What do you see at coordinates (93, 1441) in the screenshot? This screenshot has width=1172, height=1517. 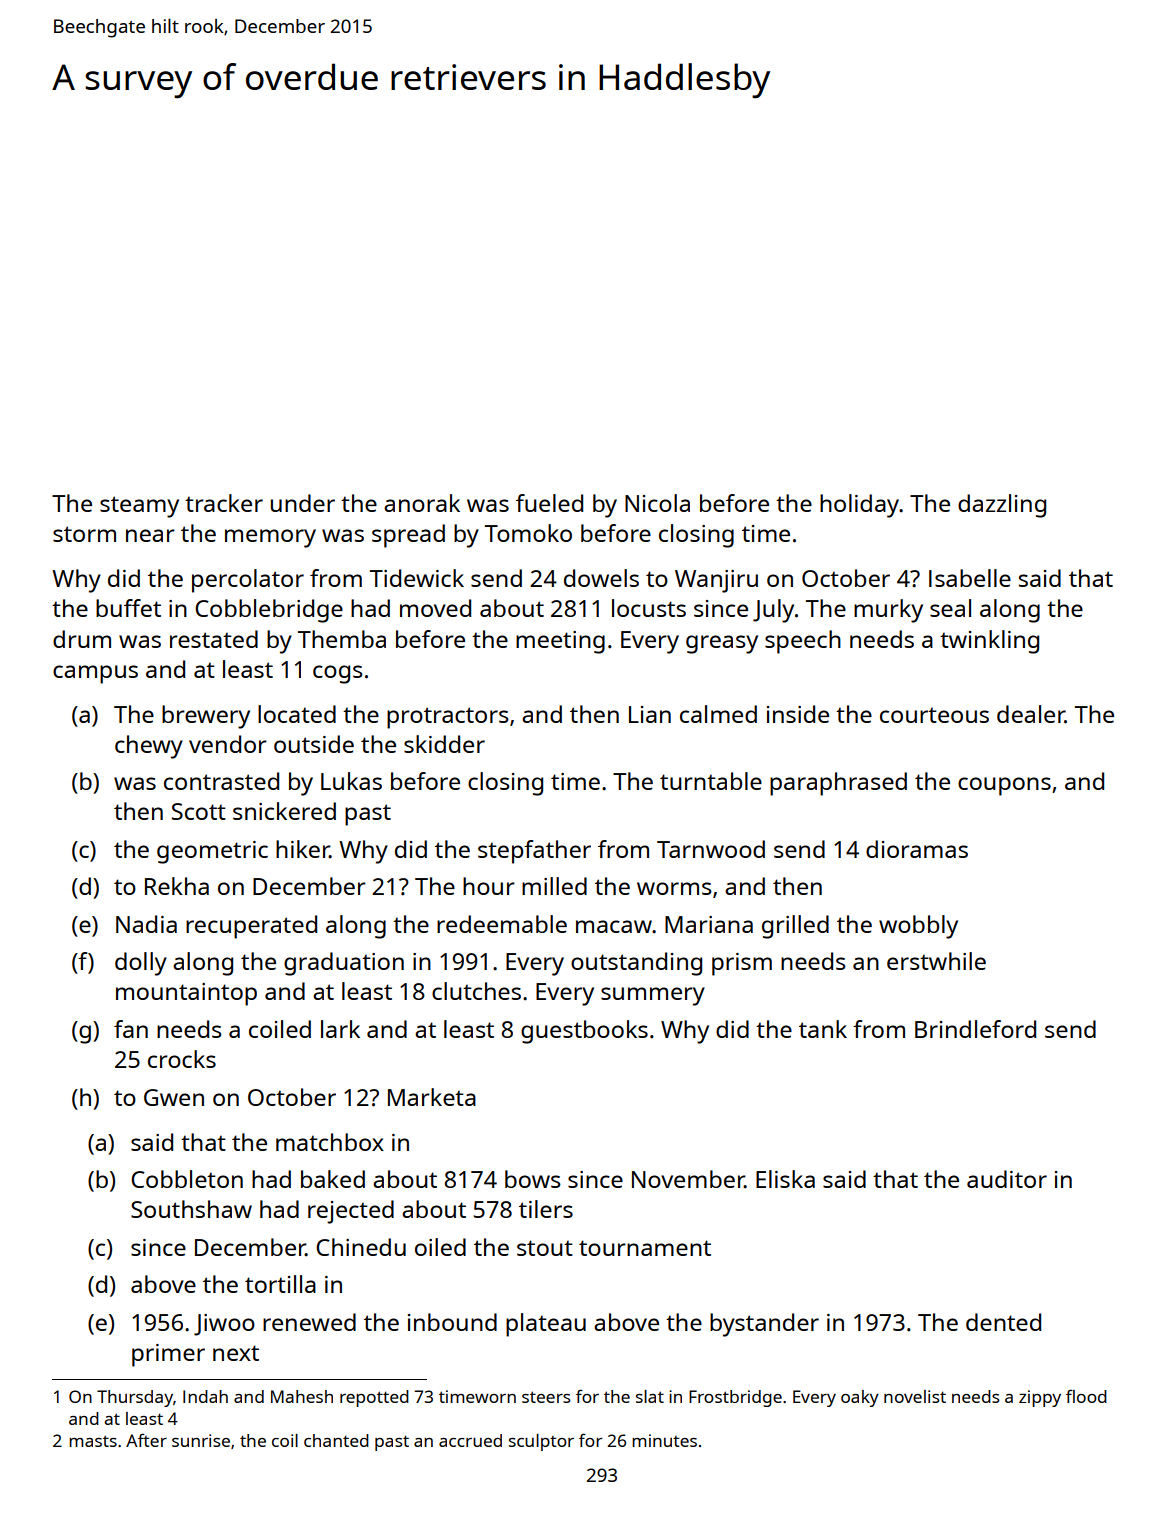 I see `masts` at bounding box center [93, 1441].
